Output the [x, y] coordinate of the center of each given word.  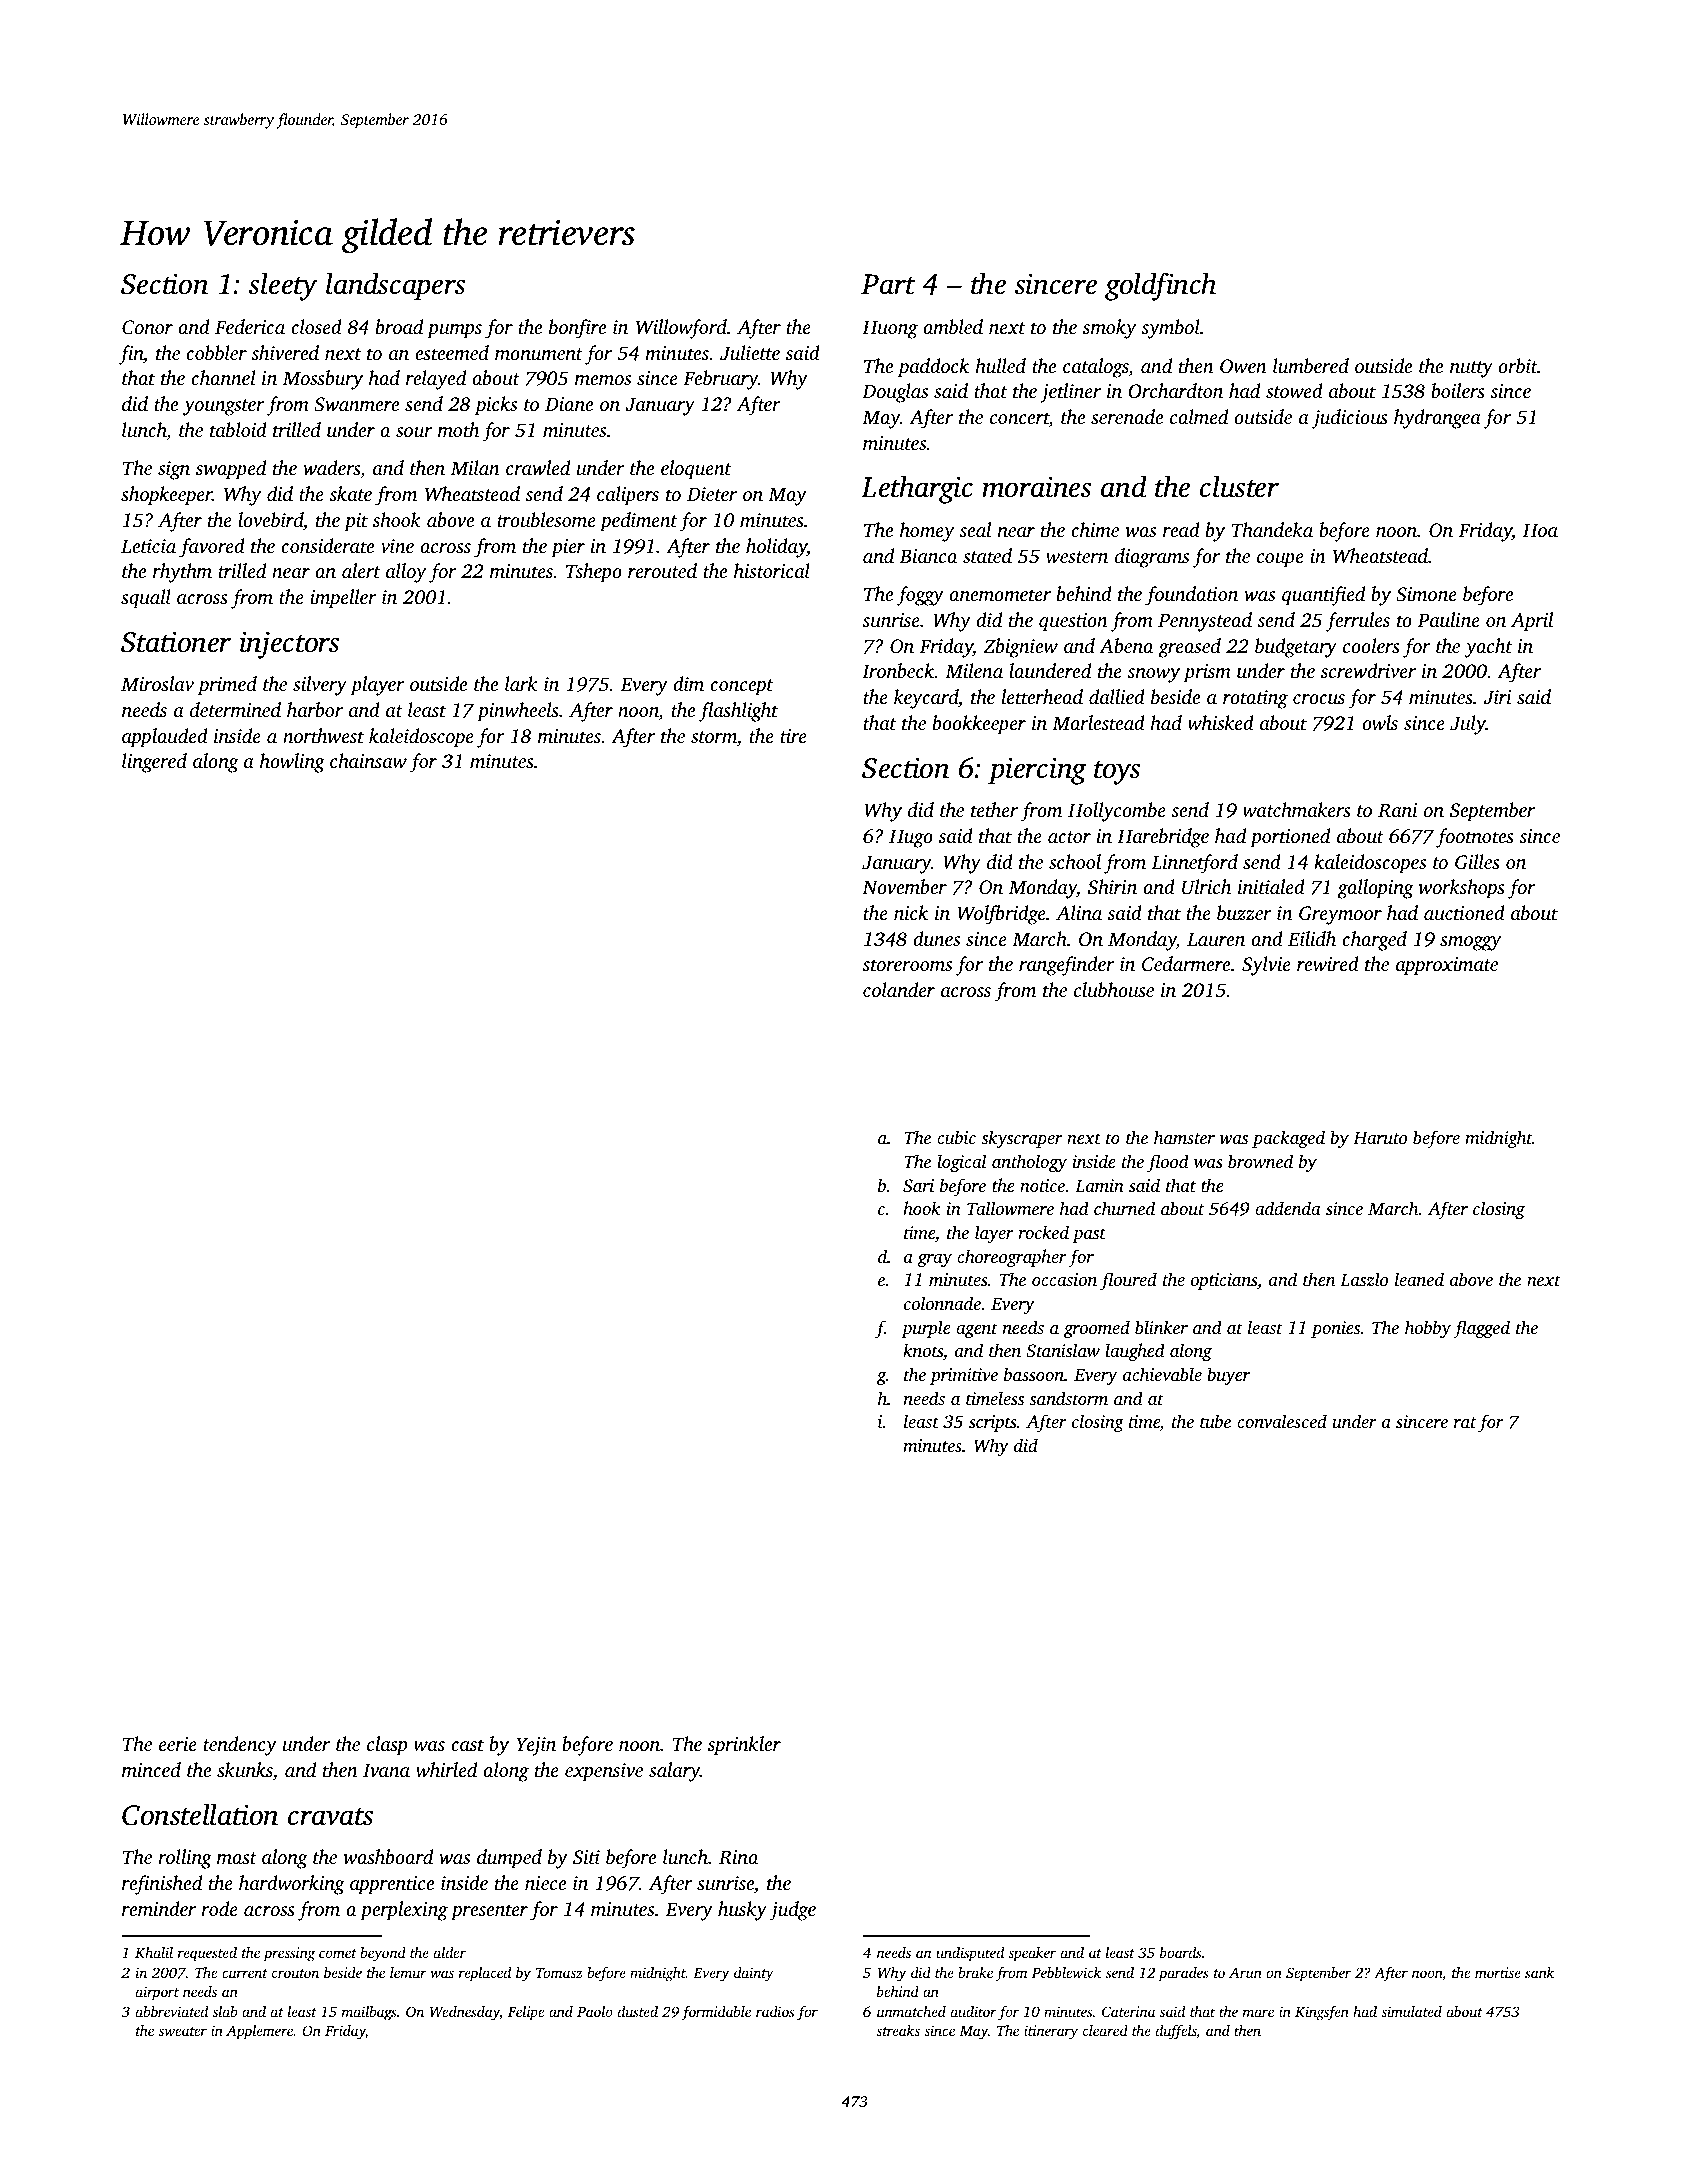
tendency [240, 1746]
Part [888, 284]
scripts [992, 1423]
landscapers [395, 286]
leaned [1419, 1279]
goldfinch [1160, 286]
